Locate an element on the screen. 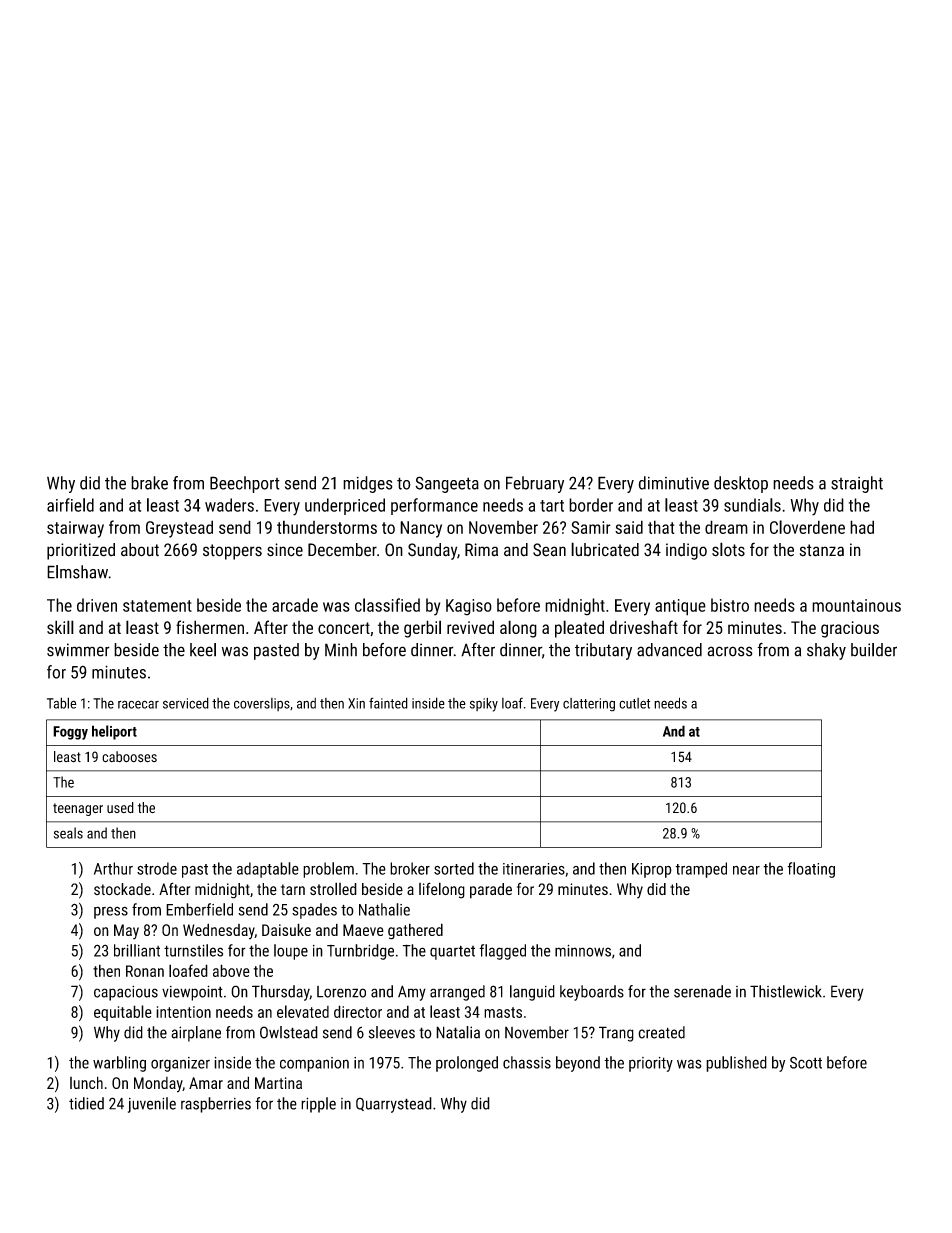 Image resolution: width=952 pixels, height=1233 pixels. keel is located at coordinates (203, 650).
